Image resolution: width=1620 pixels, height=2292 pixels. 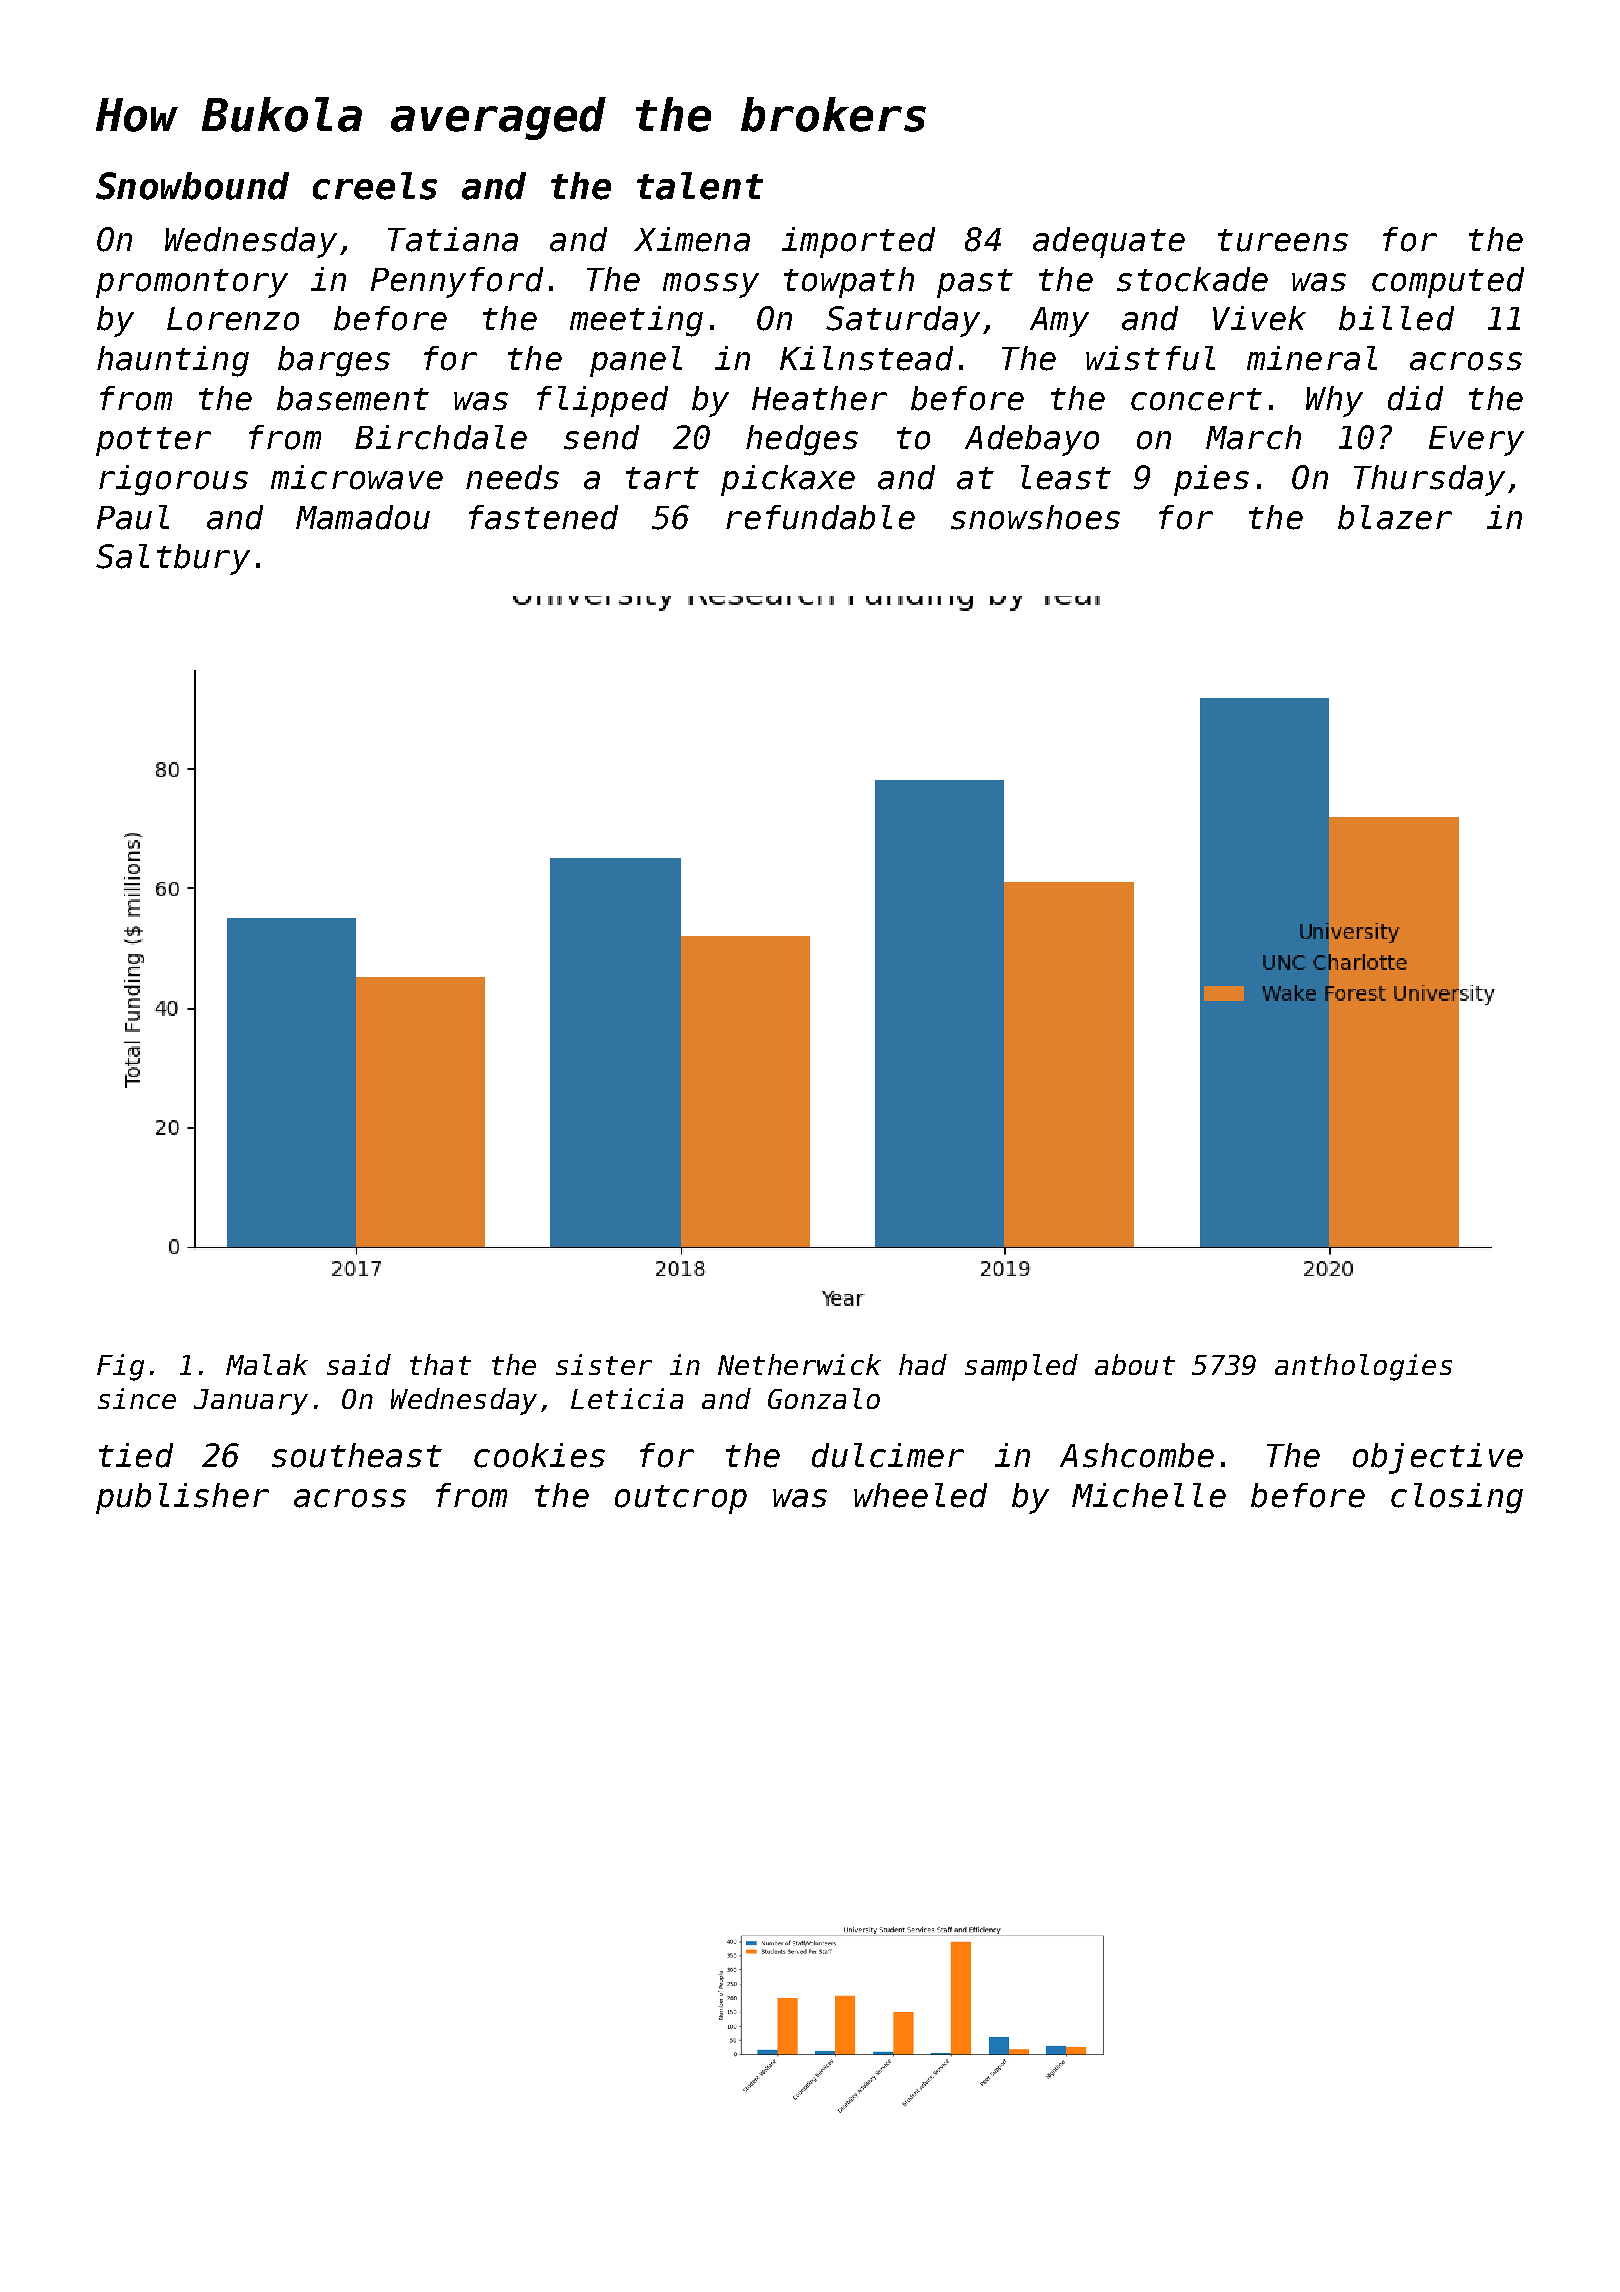 I want to click on anthologies, so click(x=1363, y=1367).
